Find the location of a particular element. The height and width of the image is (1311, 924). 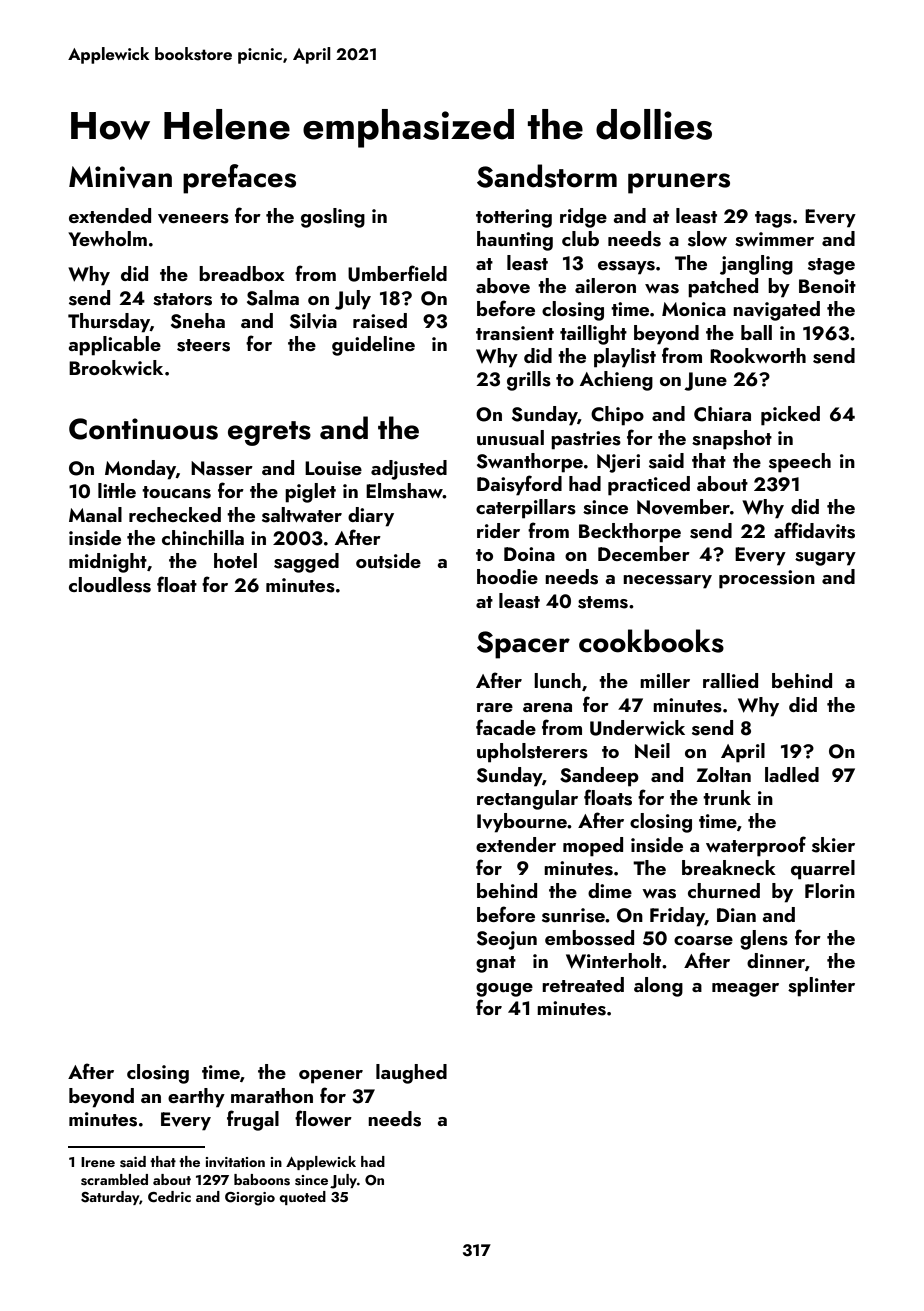

Rookworth is located at coordinates (758, 355).
